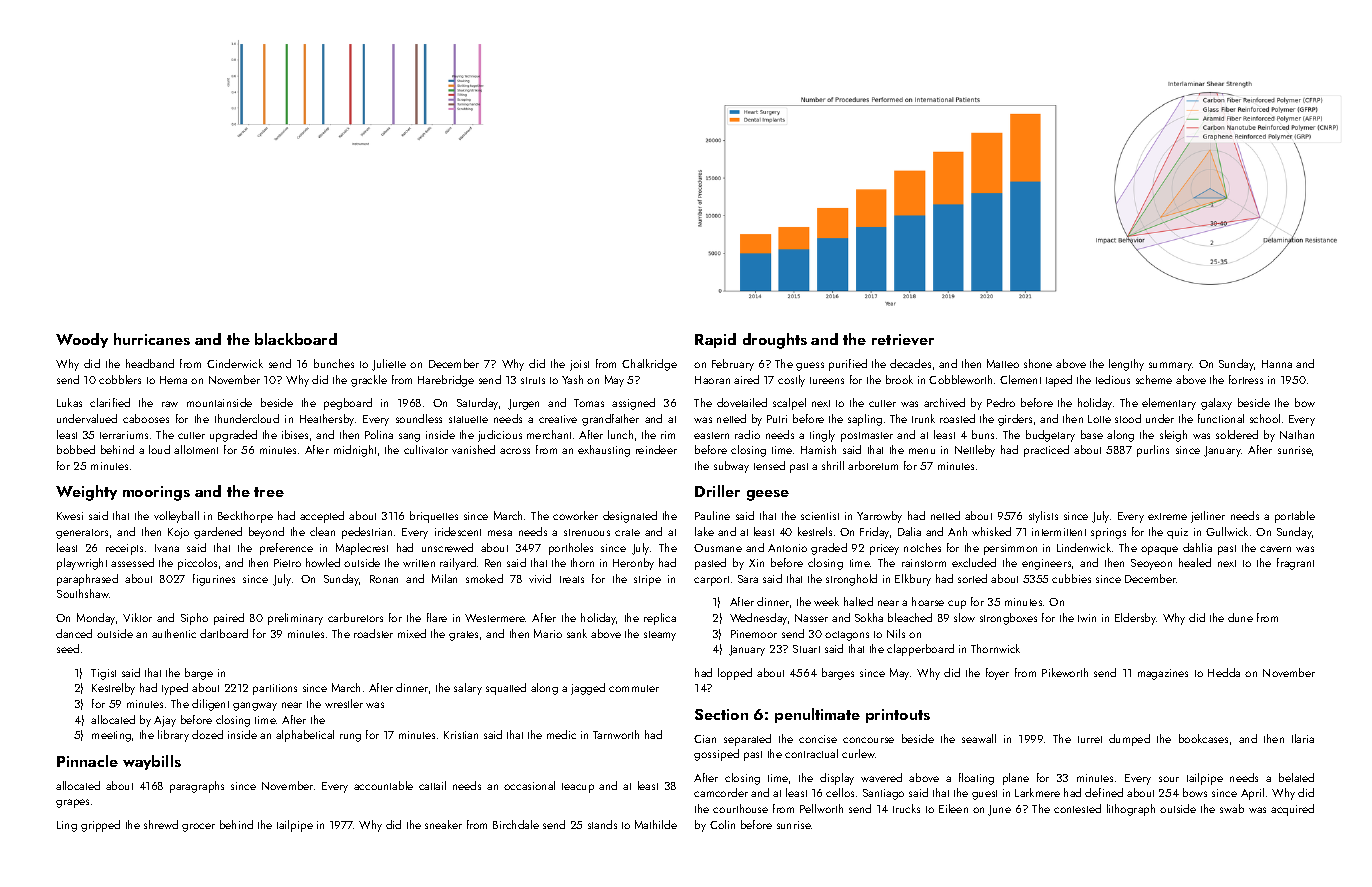  What do you see at coordinates (712, 380) in the screenshot?
I see `Haoran` at bounding box center [712, 380].
